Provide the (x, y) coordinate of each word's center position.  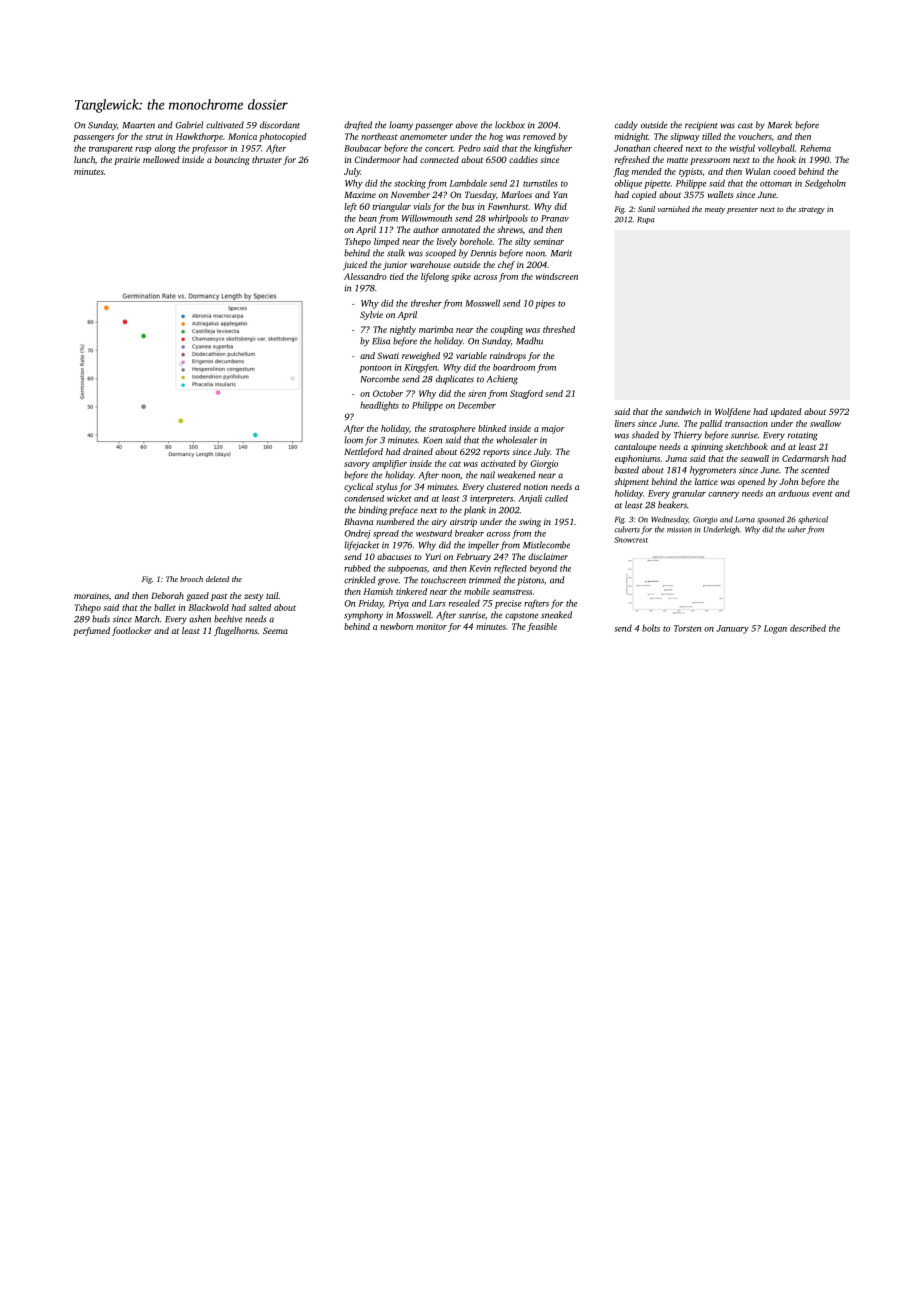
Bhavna (358, 521)
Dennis (484, 253)
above (467, 125)
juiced (355, 265)
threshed (559, 329)
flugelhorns (236, 631)
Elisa (381, 341)
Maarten (139, 125)
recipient (701, 126)
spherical (813, 520)
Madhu (529, 341)
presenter (742, 210)
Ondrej (358, 534)
